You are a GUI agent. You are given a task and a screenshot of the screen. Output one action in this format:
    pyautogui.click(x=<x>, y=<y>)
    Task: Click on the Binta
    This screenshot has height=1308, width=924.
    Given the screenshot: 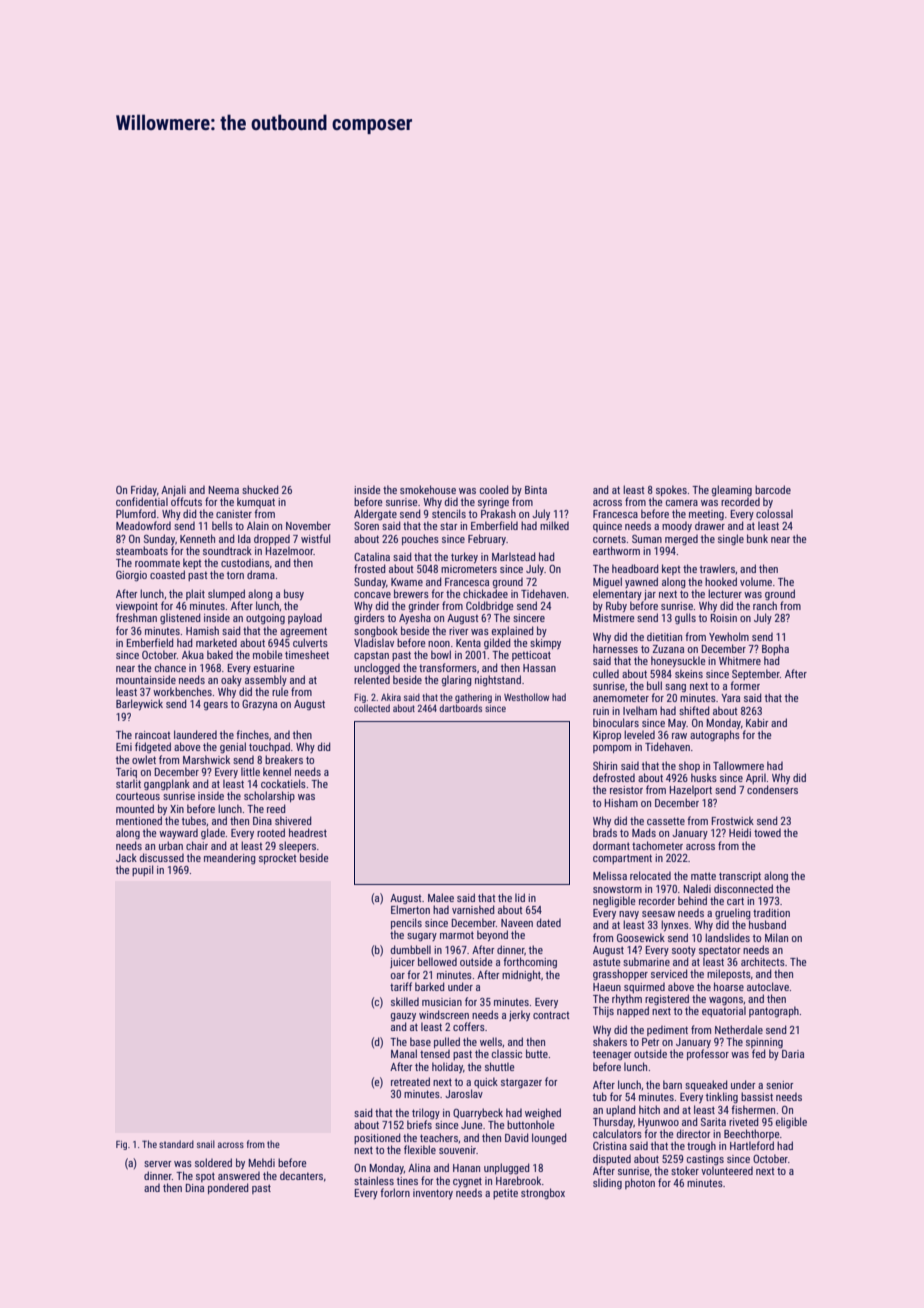 What is the action you would take?
    pyautogui.click(x=536, y=490)
